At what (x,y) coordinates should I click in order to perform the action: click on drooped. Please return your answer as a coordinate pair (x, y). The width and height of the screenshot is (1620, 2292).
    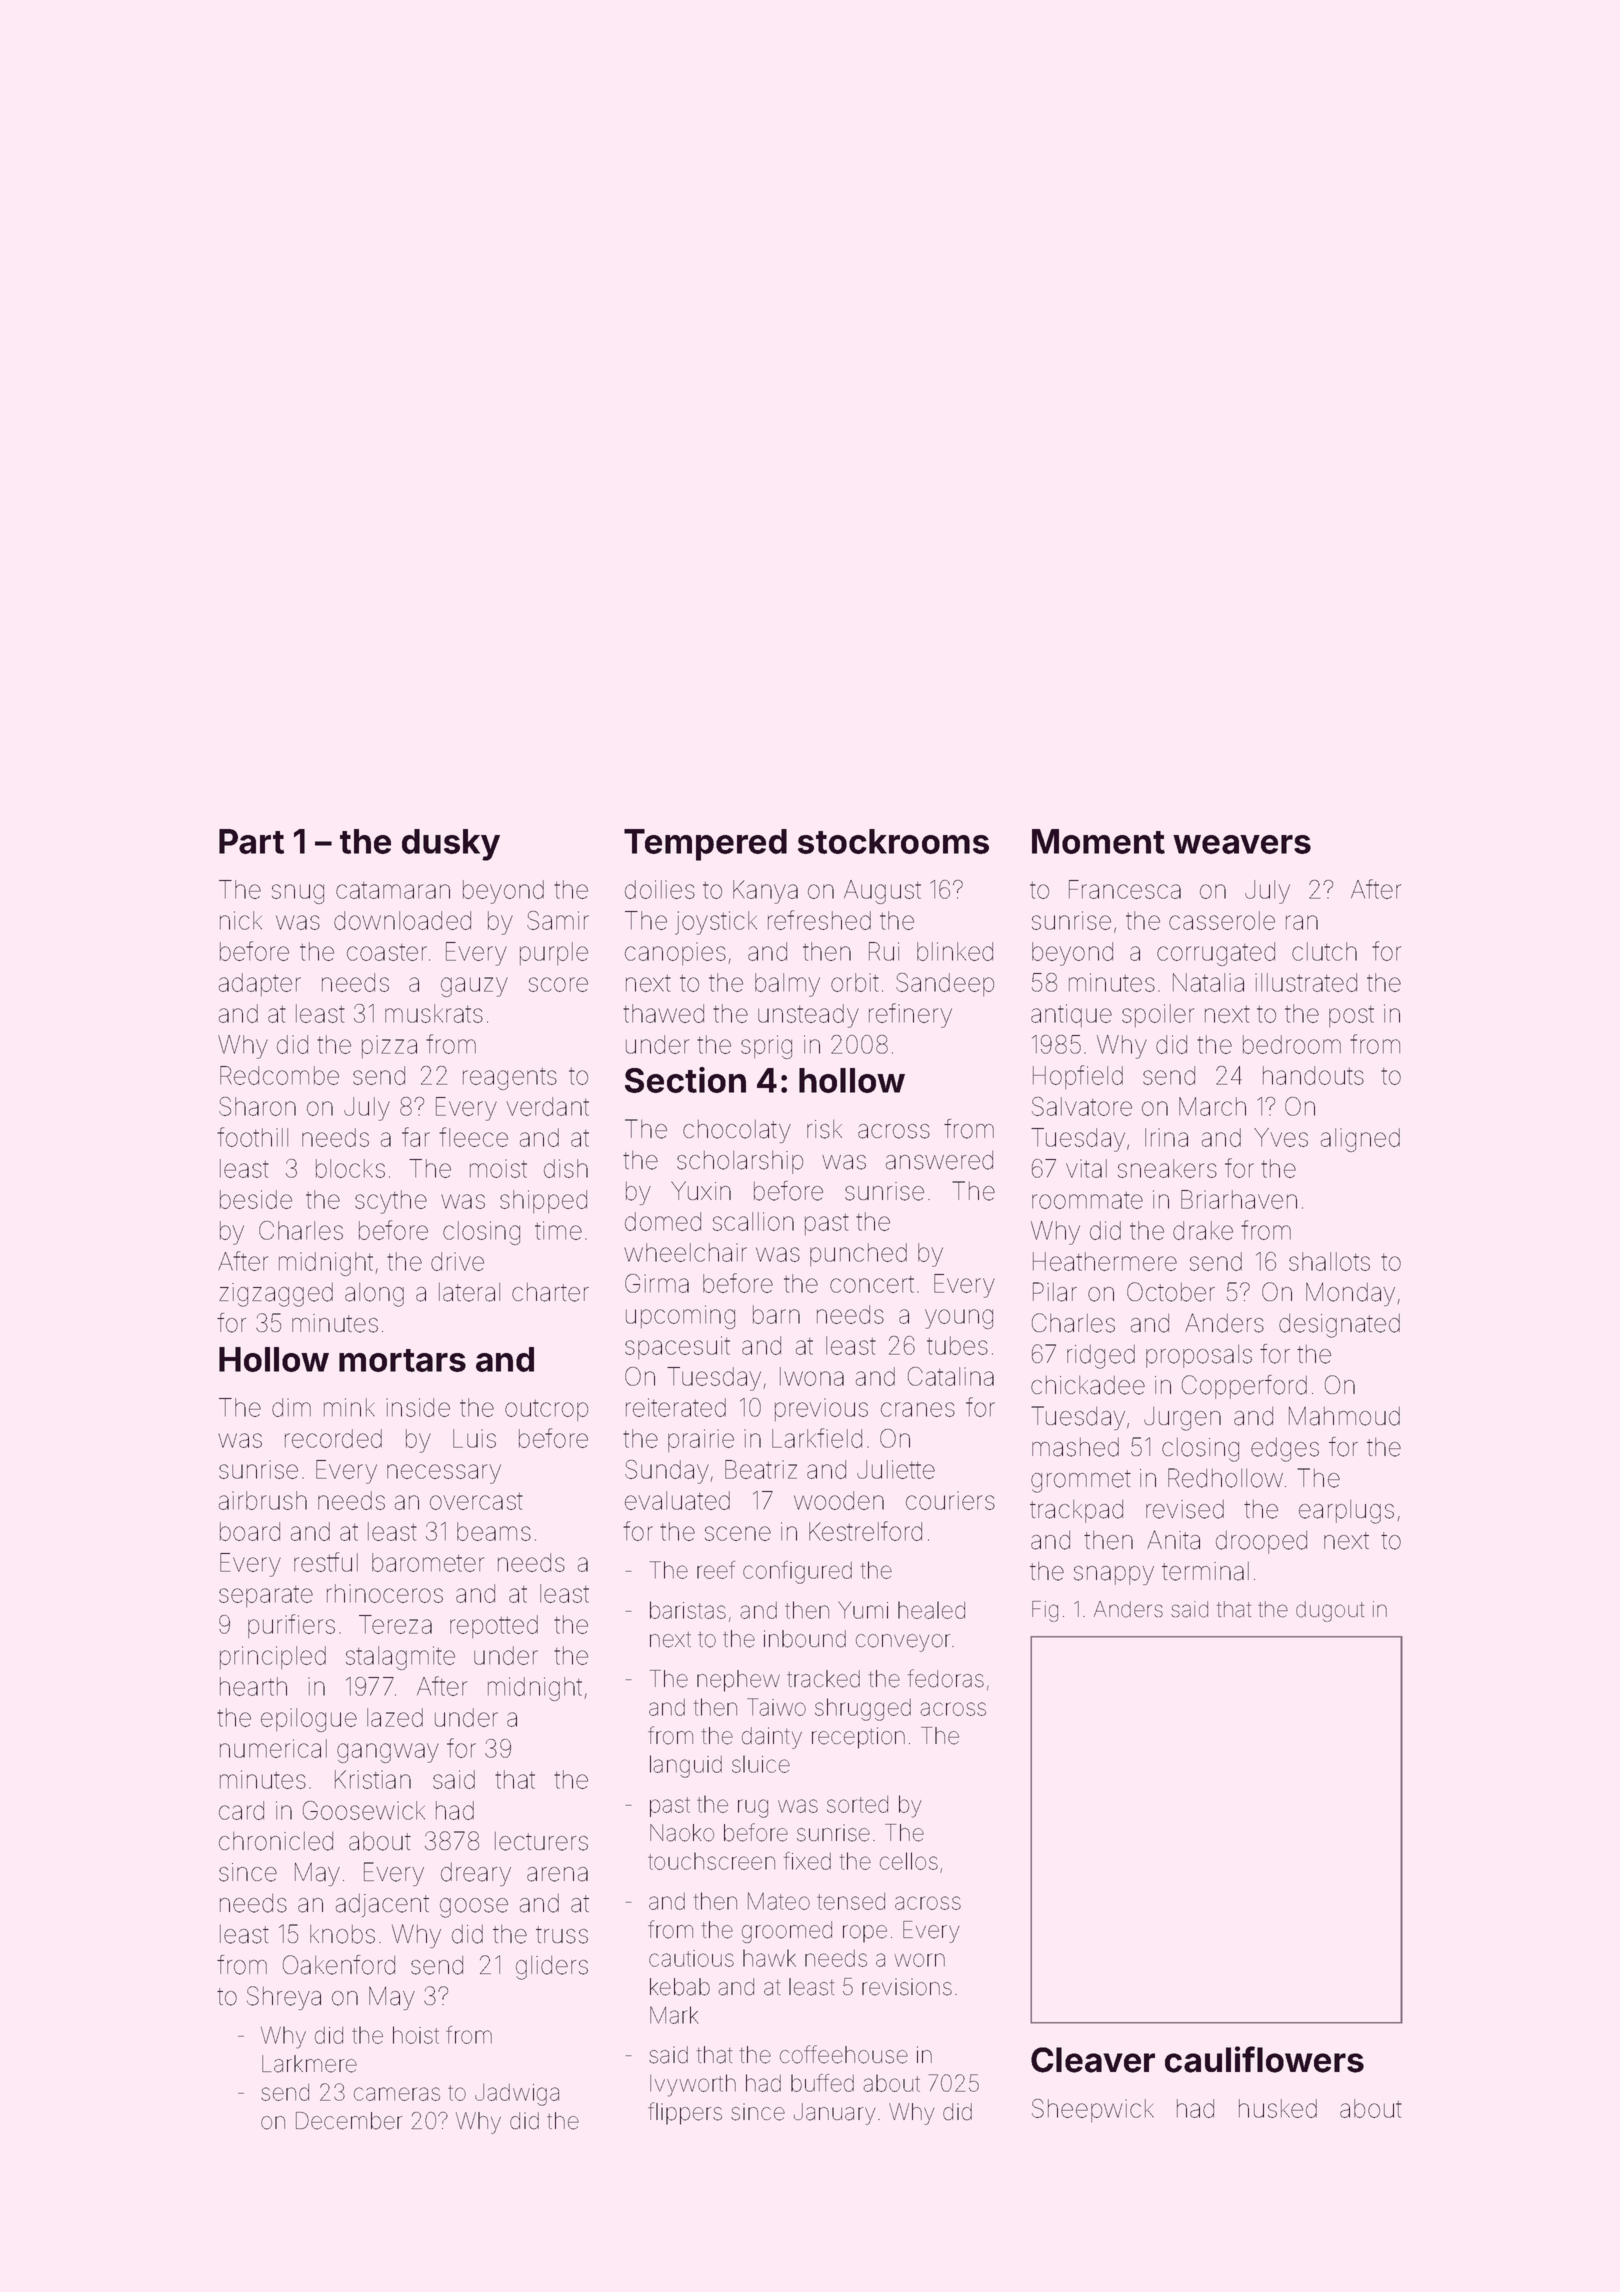
    Looking at the image, I should click on (1261, 1542).
